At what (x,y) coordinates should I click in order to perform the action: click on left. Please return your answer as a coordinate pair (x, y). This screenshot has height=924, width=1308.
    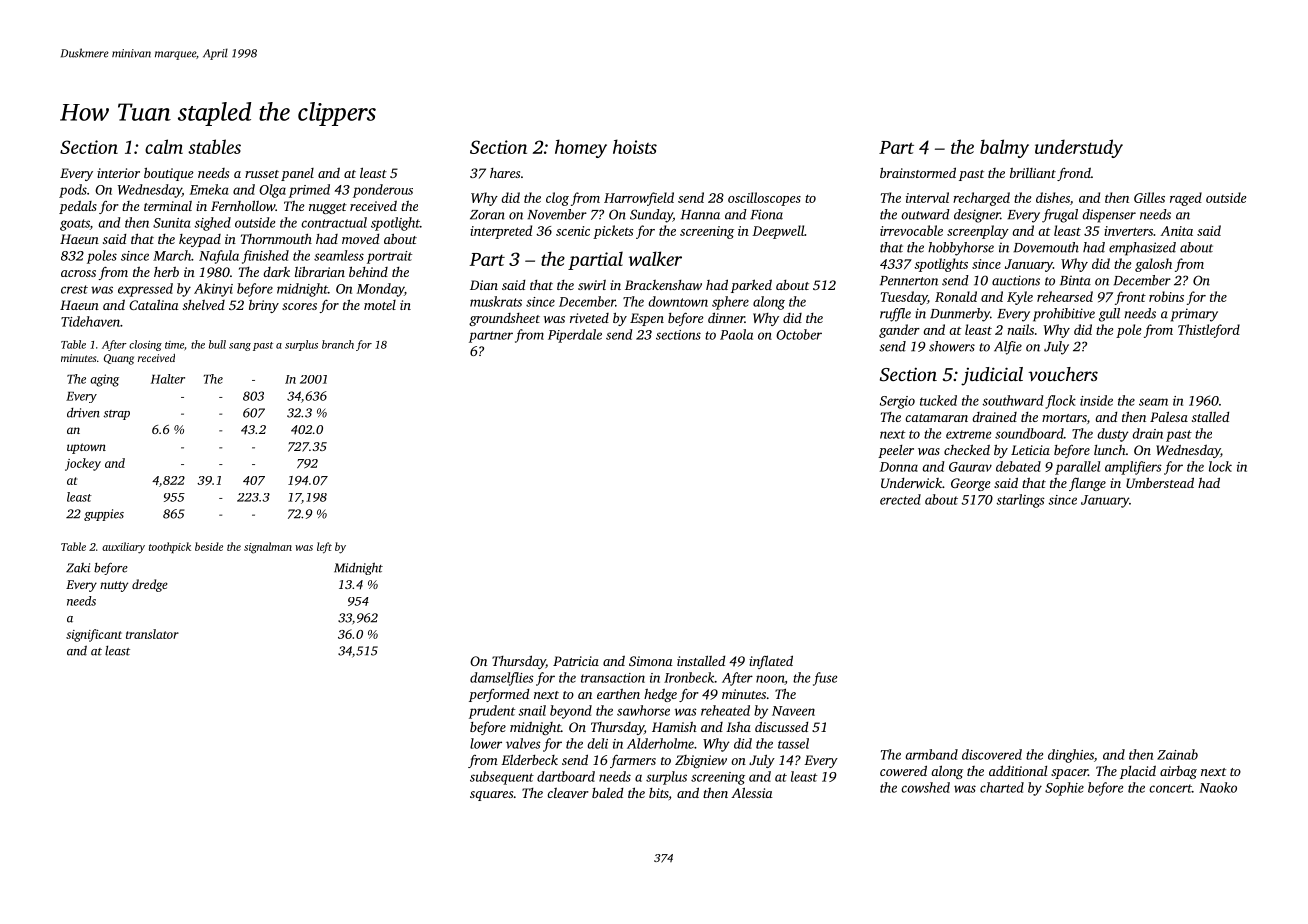
    Looking at the image, I should click on (324, 548).
